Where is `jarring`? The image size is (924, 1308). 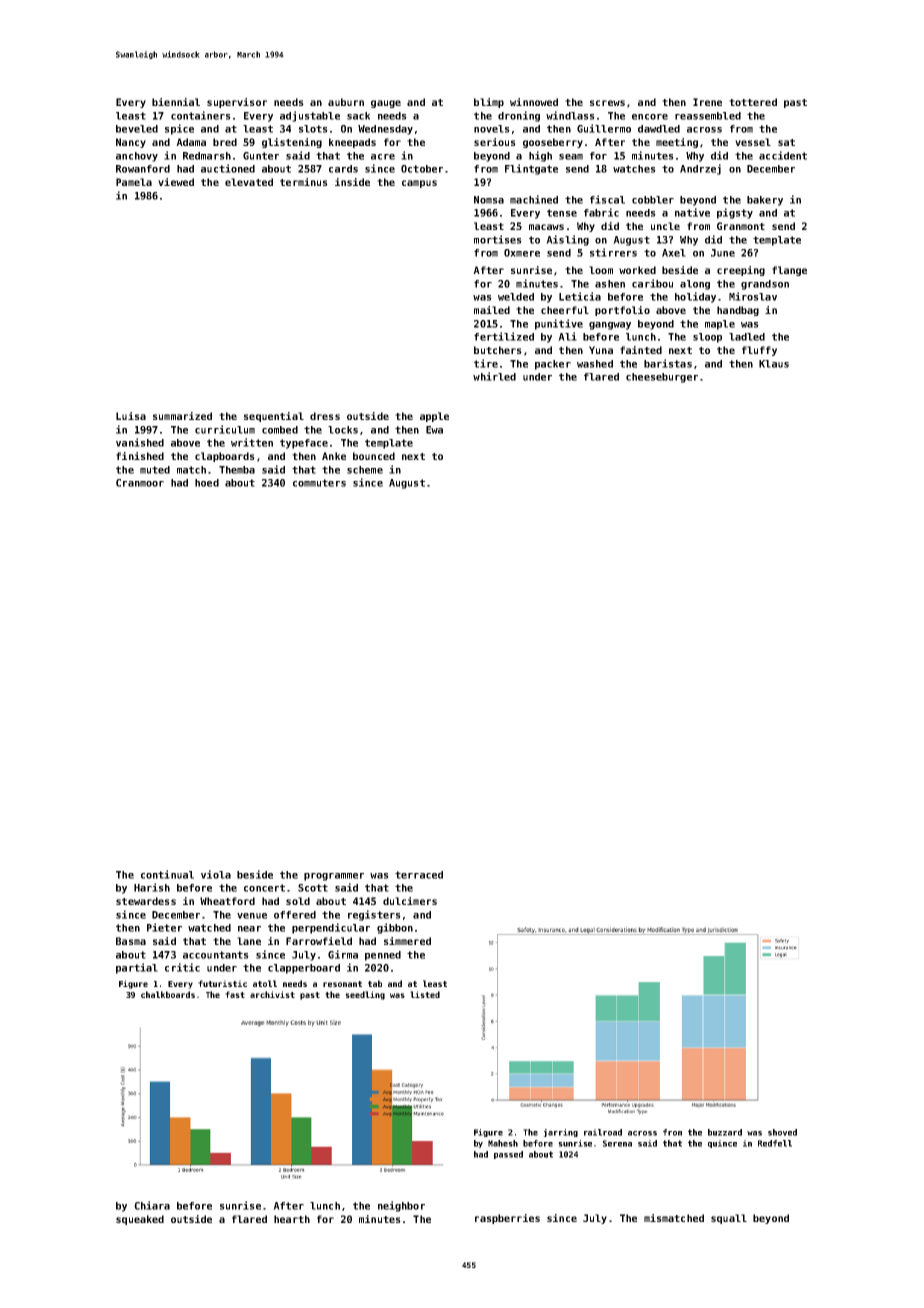
jarring is located at coordinates (560, 1133).
